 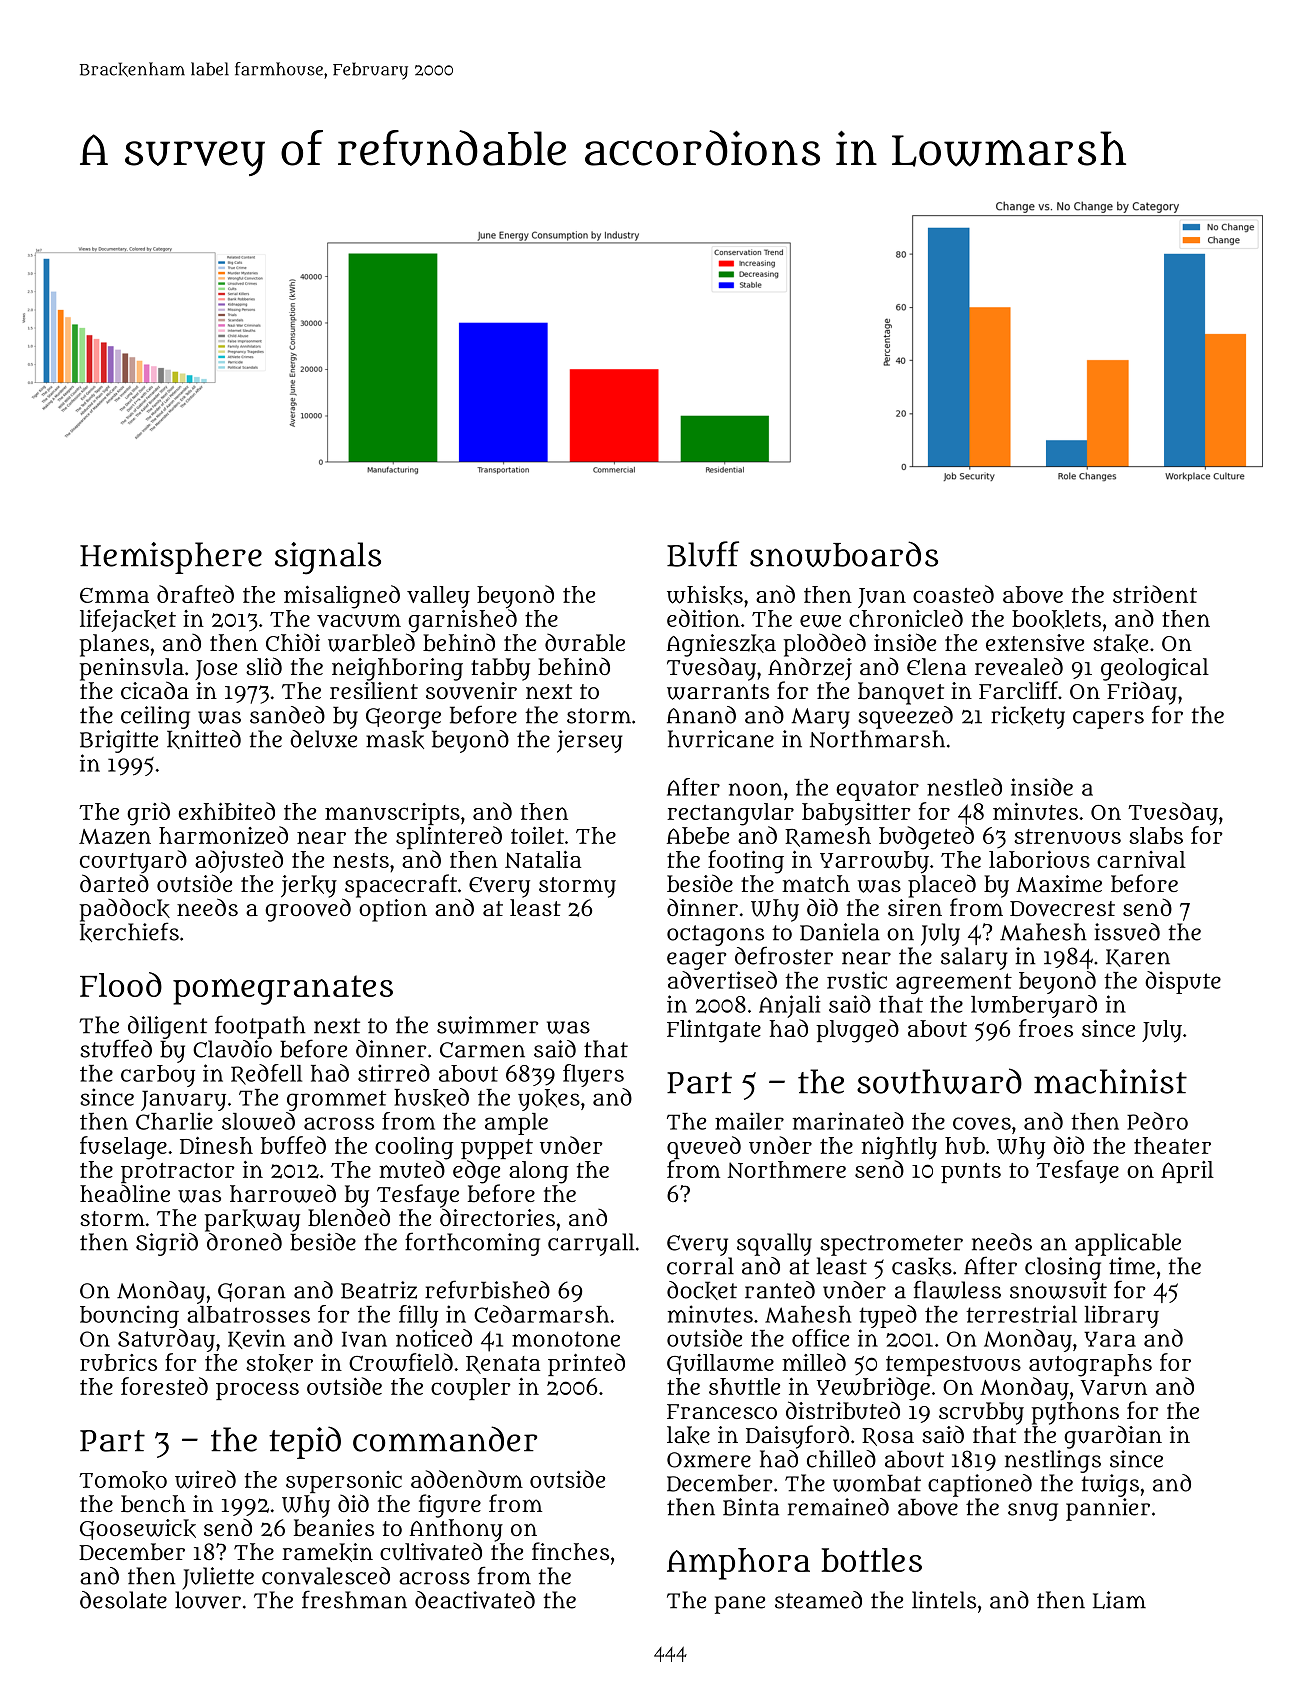 What do you see at coordinates (820, 621) in the document?
I see `ewe` at bounding box center [820, 621].
